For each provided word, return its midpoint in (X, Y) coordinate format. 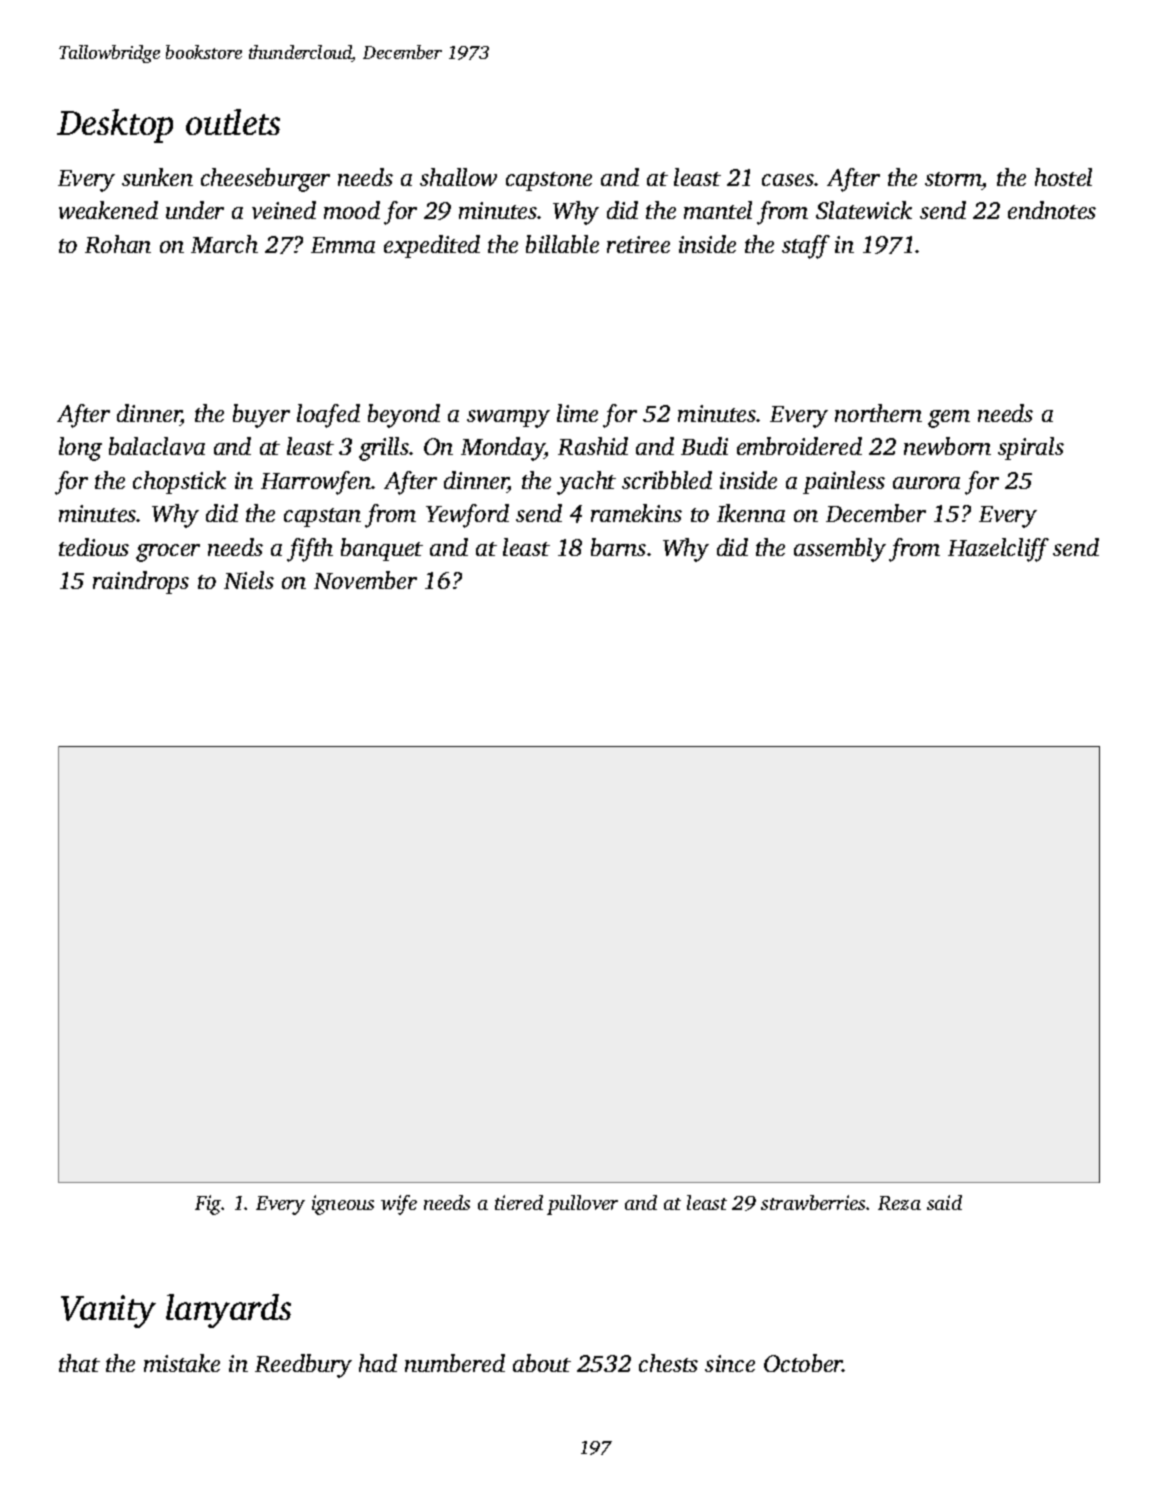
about (542, 1363)
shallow (458, 177)
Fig (208, 1205)
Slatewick (864, 210)
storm (953, 179)
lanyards (228, 1311)
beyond (404, 416)
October (803, 1363)
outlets (233, 122)
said (944, 1202)
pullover (582, 1205)
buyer (261, 416)
